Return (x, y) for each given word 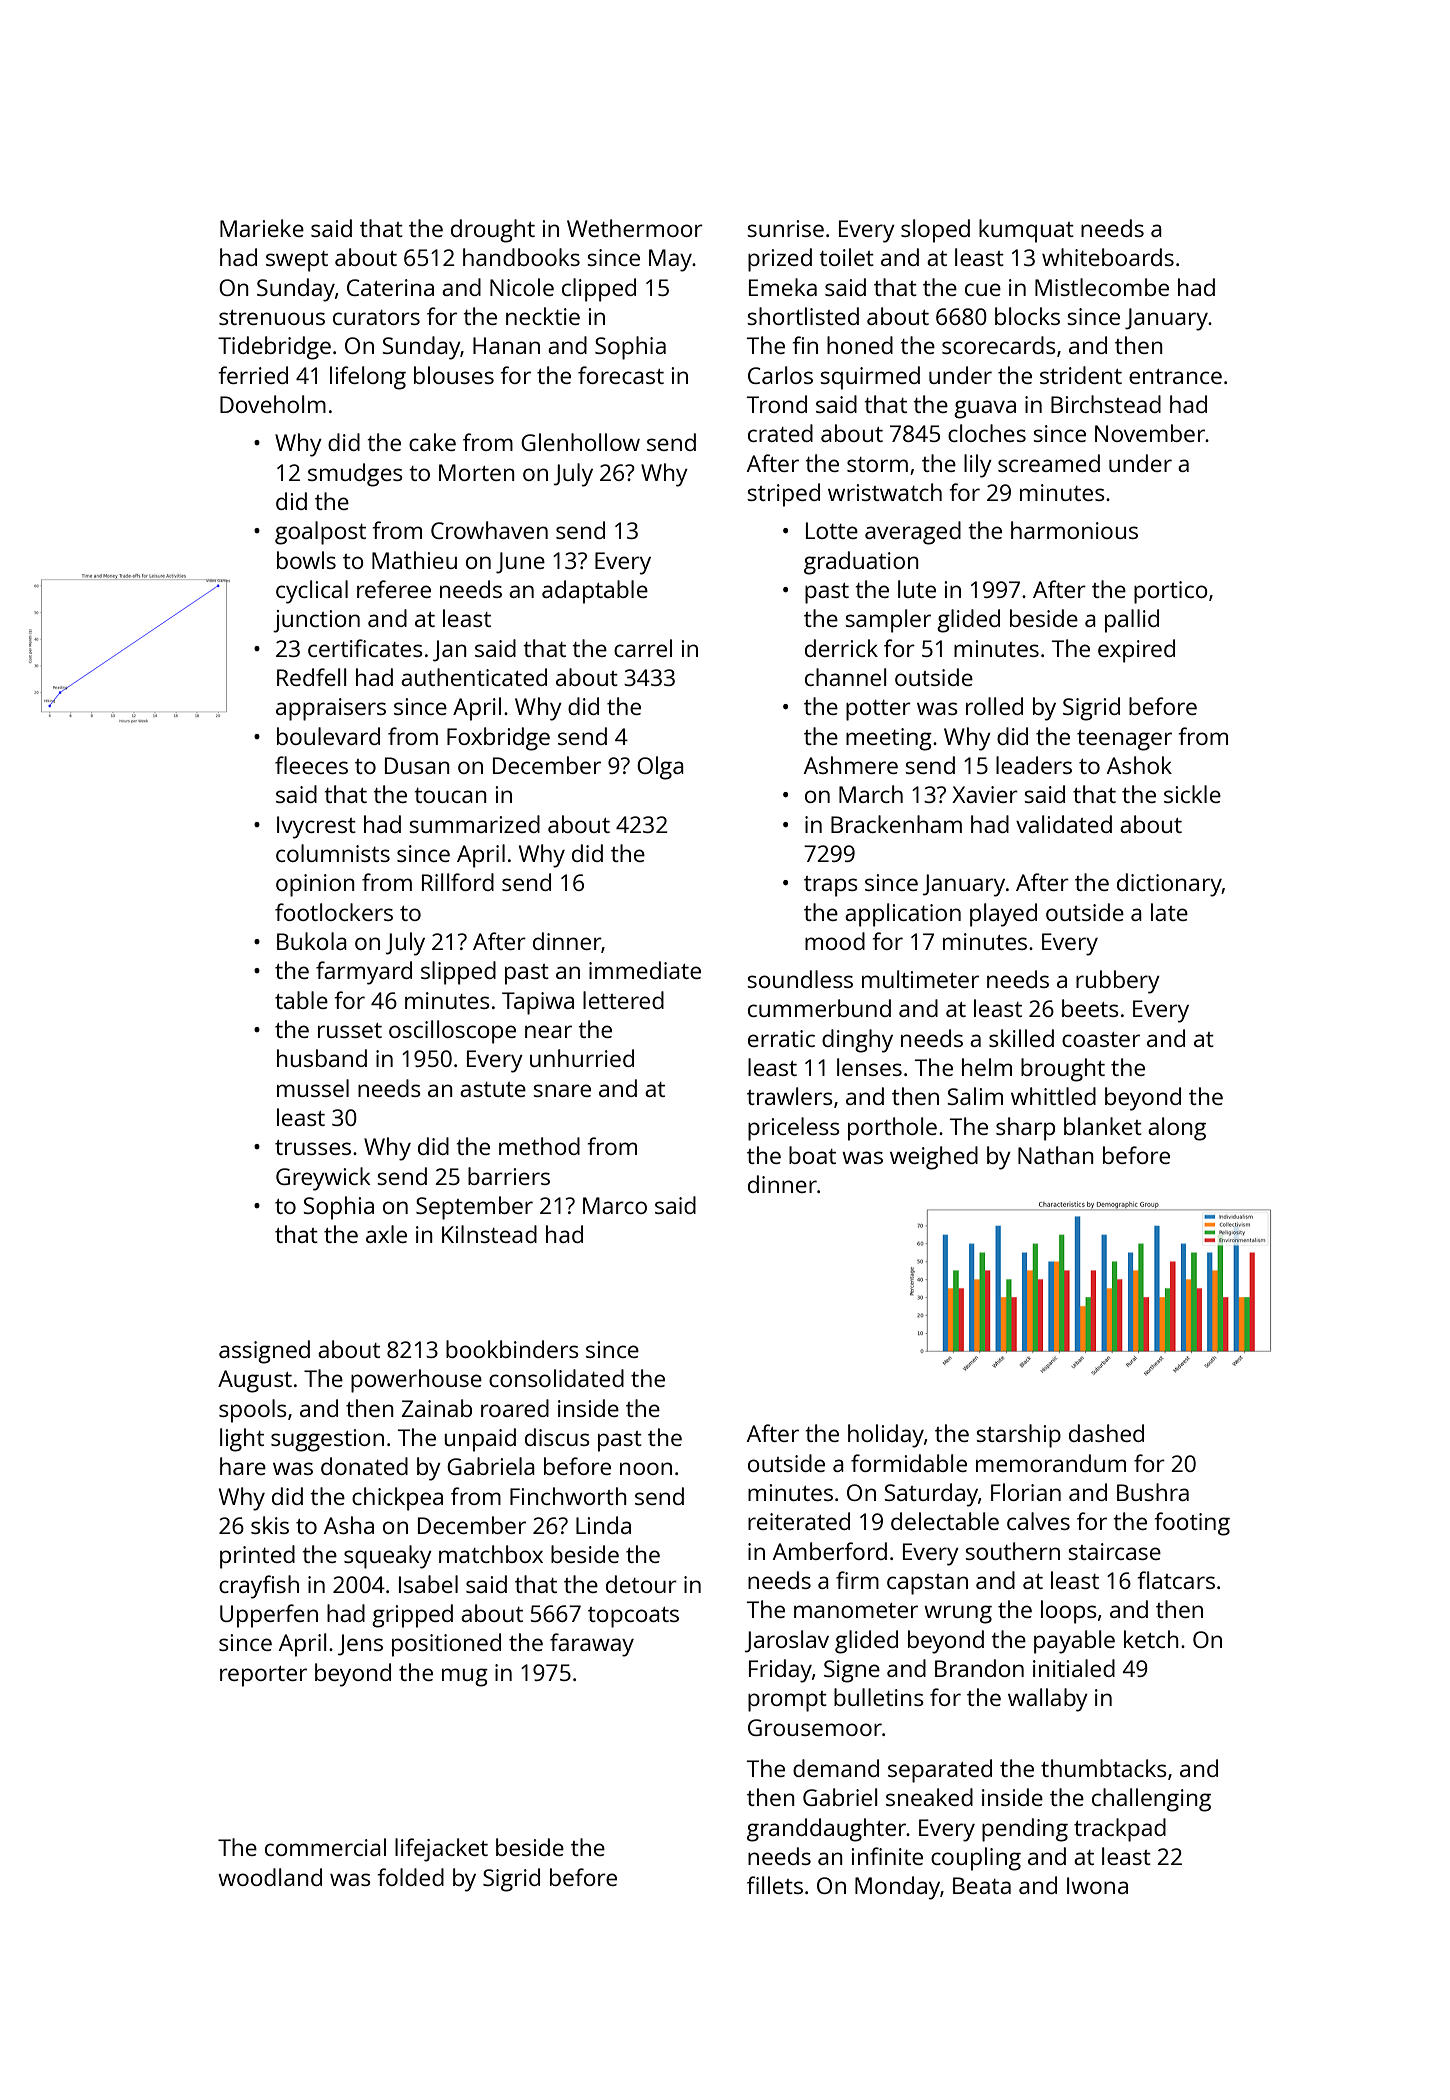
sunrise (785, 228)
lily (978, 466)
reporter (263, 1676)
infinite (887, 1856)
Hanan (506, 345)
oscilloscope (452, 1032)
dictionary (1169, 885)
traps (831, 886)
